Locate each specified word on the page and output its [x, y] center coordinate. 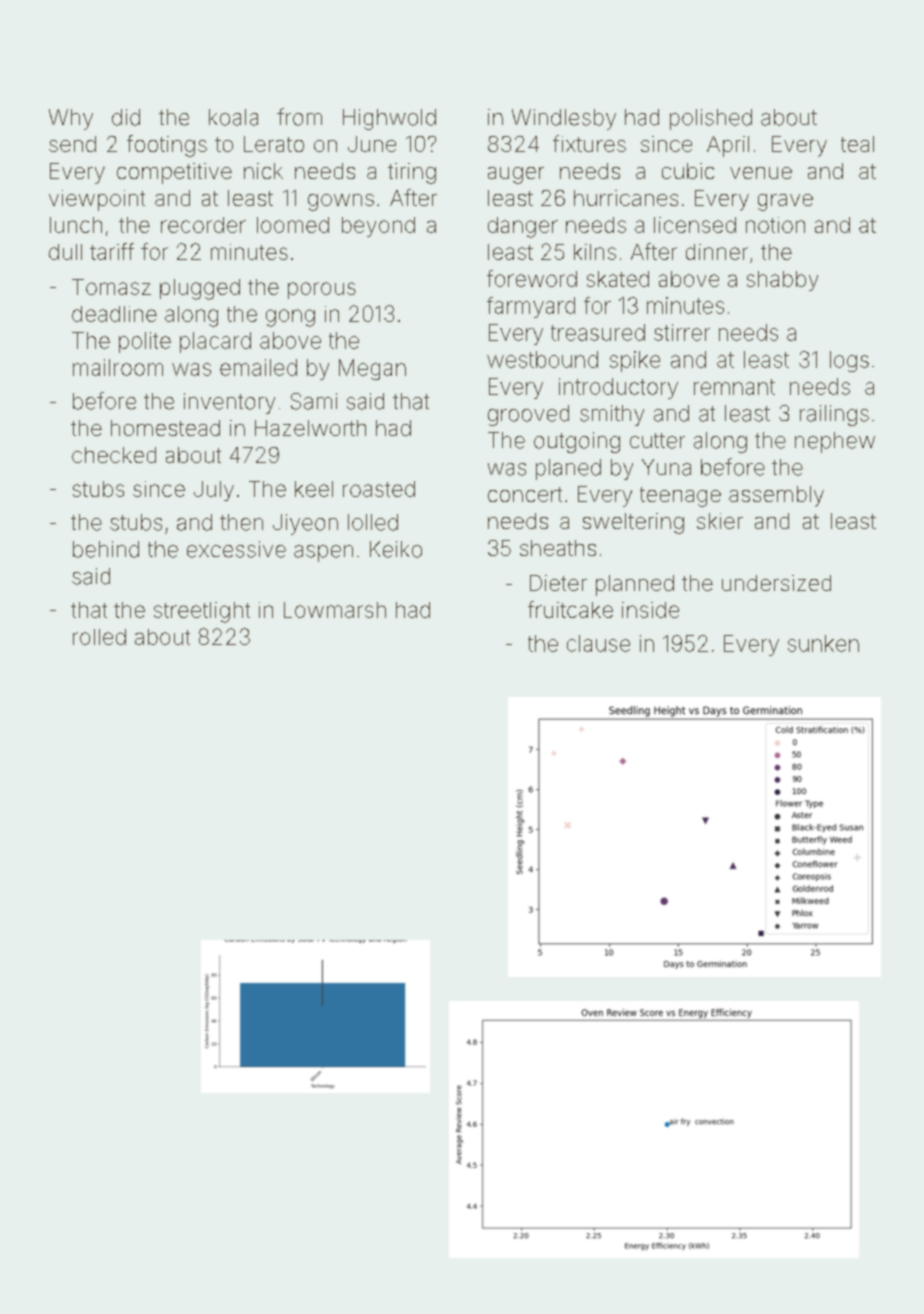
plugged [200, 289]
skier [720, 521]
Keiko [396, 549]
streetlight [202, 612]
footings [167, 146]
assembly [776, 496]
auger [516, 175]
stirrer [682, 332]
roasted [379, 489]
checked [114, 455]
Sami [314, 401]
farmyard [531, 307]
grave [785, 202]
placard [215, 342]
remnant [734, 387]
